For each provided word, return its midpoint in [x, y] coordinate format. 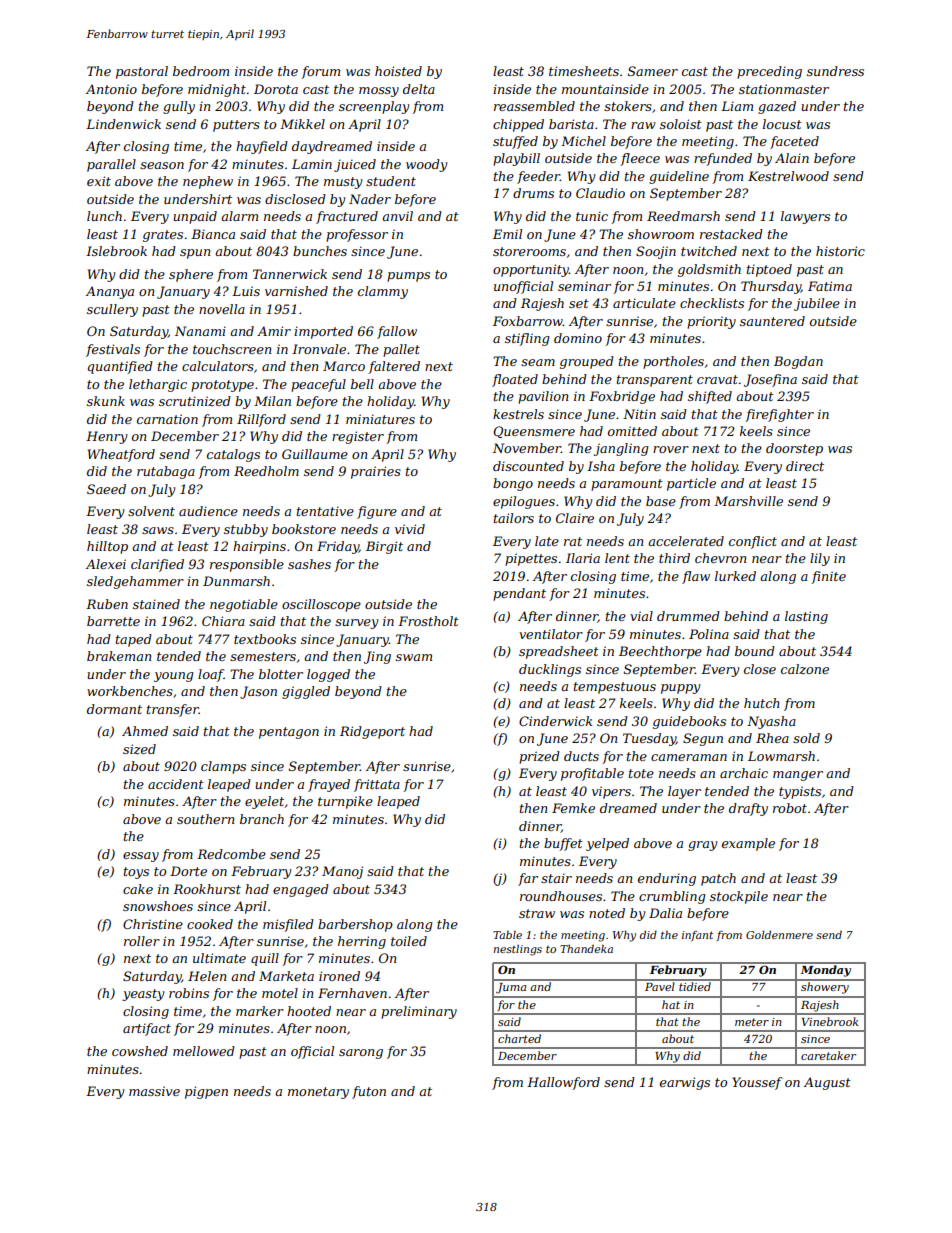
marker [260, 1011]
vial [641, 616]
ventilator [551, 634]
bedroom [201, 71]
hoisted [398, 71]
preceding [769, 72]
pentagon [289, 733]
